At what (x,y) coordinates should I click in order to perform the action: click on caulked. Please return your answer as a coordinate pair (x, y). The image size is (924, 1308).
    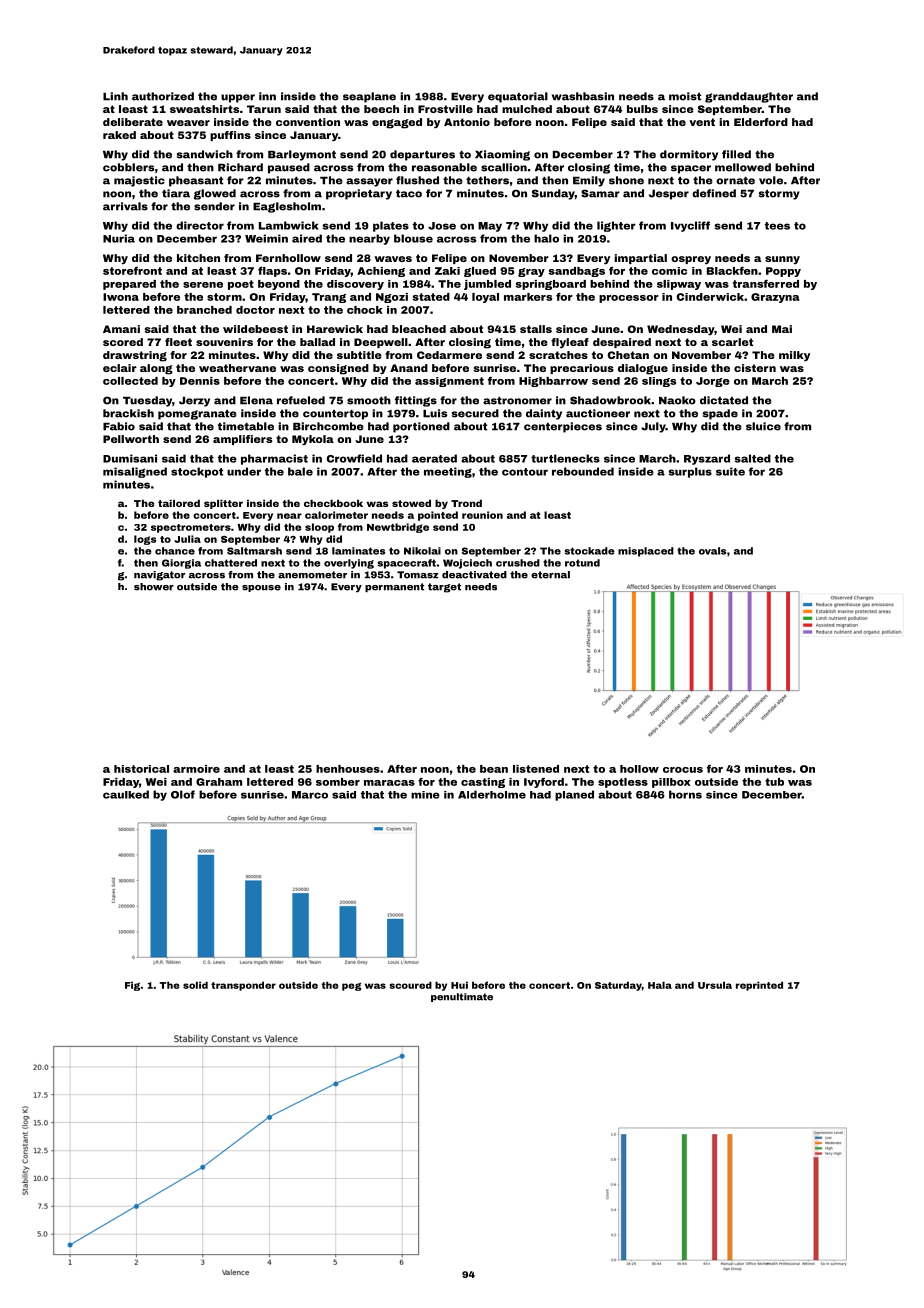
    Looking at the image, I should click on (126, 794).
